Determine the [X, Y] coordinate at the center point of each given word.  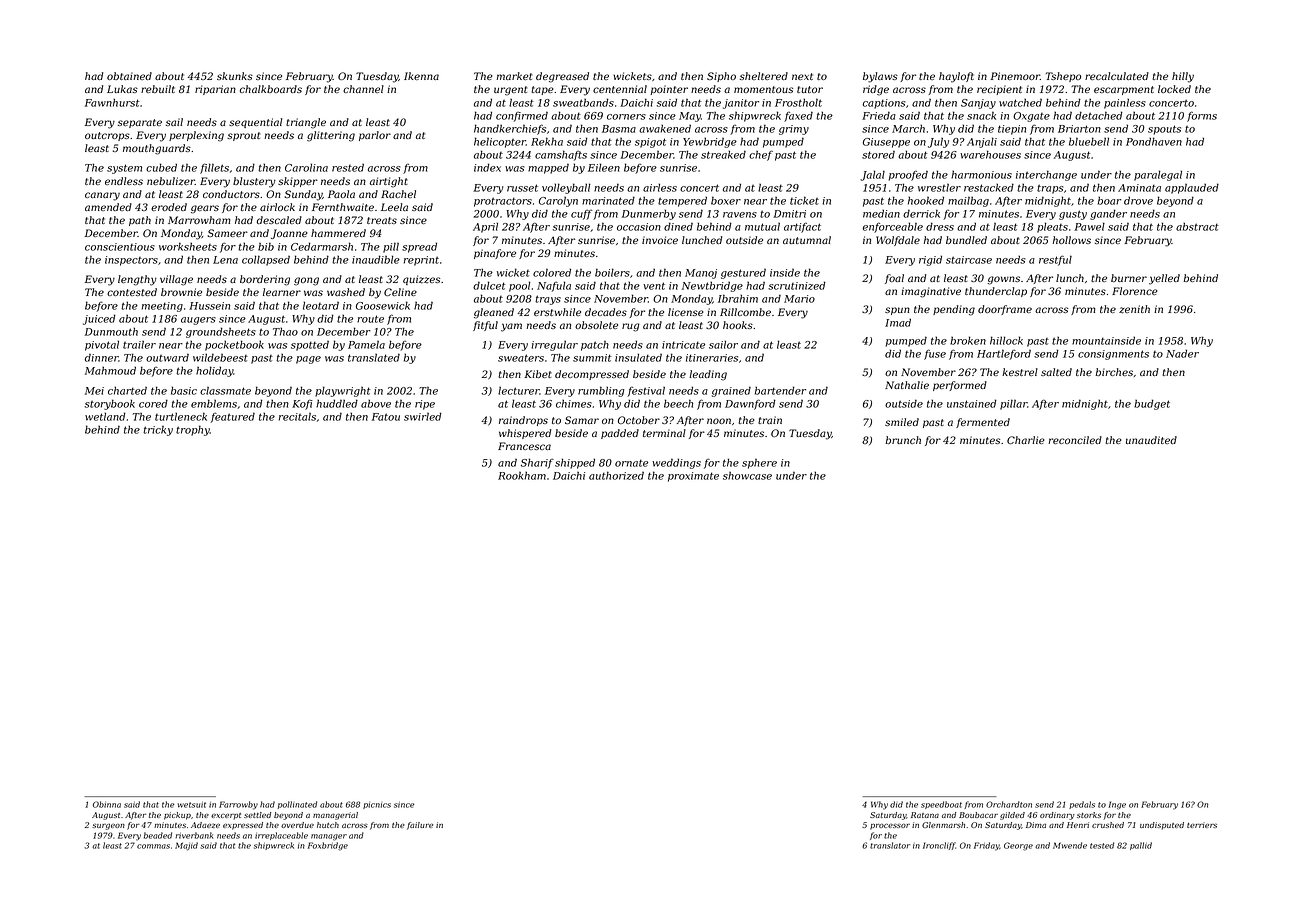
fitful [485, 326]
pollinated [297, 805]
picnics [377, 805]
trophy [193, 430]
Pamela [366, 344]
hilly [1183, 77]
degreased [562, 77]
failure [420, 826]
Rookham [522, 475]
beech [678, 403]
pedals [1082, 805]
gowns [1004, 280]
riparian [215, 90]
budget [1152, 404]
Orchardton [1009, 804]
